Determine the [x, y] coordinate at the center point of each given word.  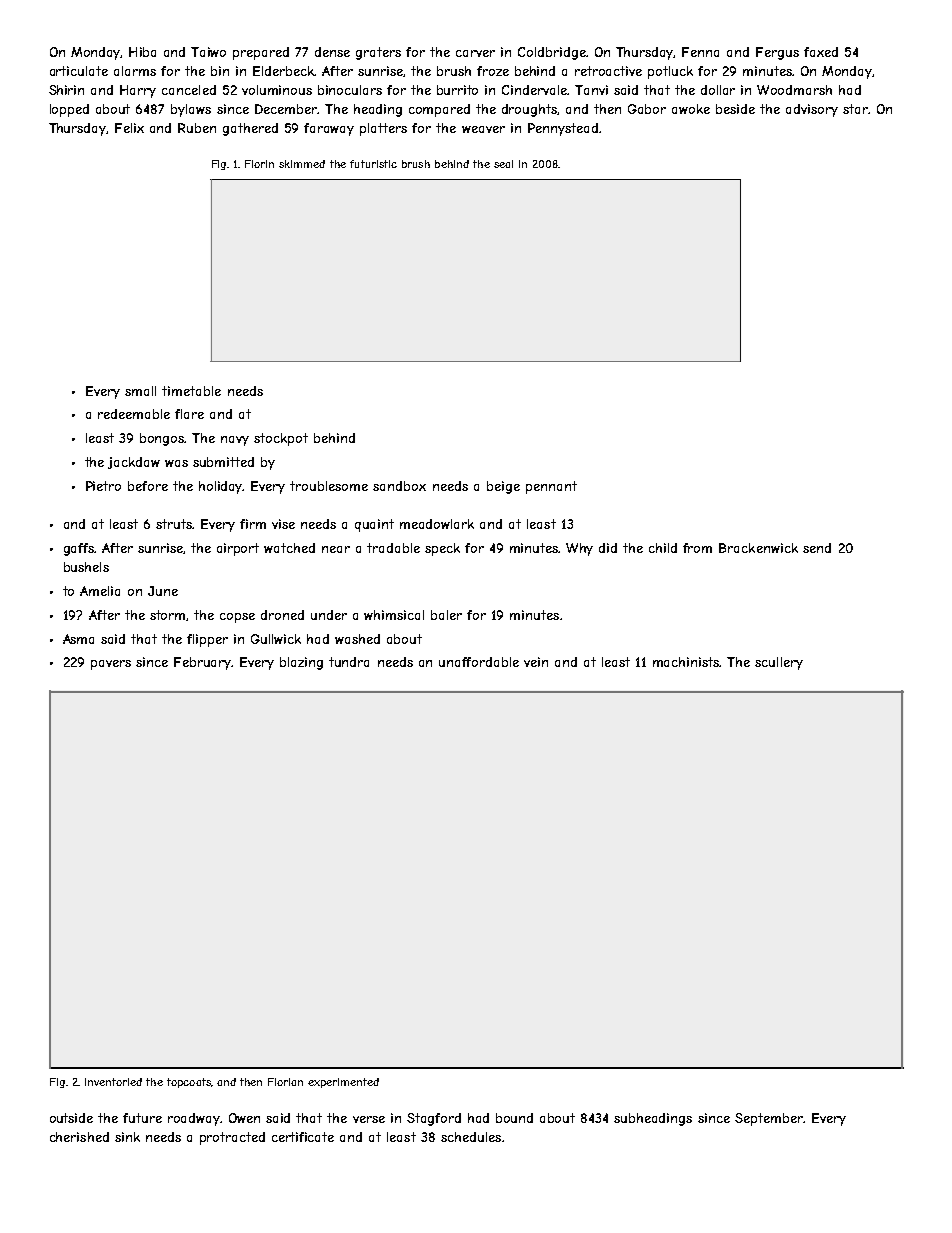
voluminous [277, 90]
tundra [349, 662]
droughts [530, 110]
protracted [232, 1138]
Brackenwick [758, 548]
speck [442, 549]
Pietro [103, 486]
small [140, 391]
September [769, 1119]
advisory [812, 110]
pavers [111, 665]
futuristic [373, 164]
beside [735, 109]
